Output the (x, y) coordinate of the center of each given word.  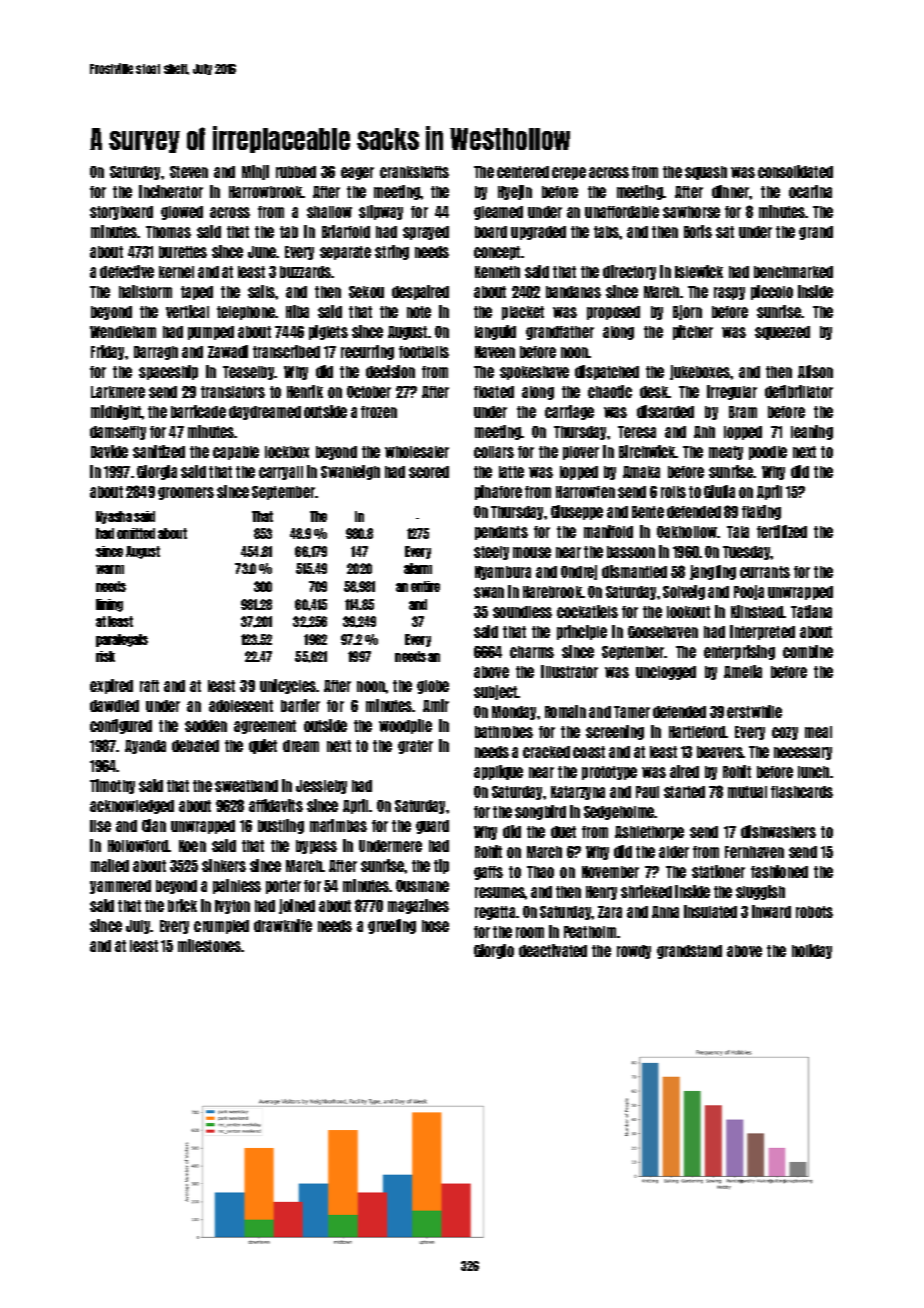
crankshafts (414, 172)
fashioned (779, 871)
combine (808, 651)
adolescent (241, 706)
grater (415, 747)
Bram (743, 412)
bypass (316, 847)
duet (563, 832)
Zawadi (228, 351)
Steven (189, 172)
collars (494, 452)
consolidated (795, 171)
